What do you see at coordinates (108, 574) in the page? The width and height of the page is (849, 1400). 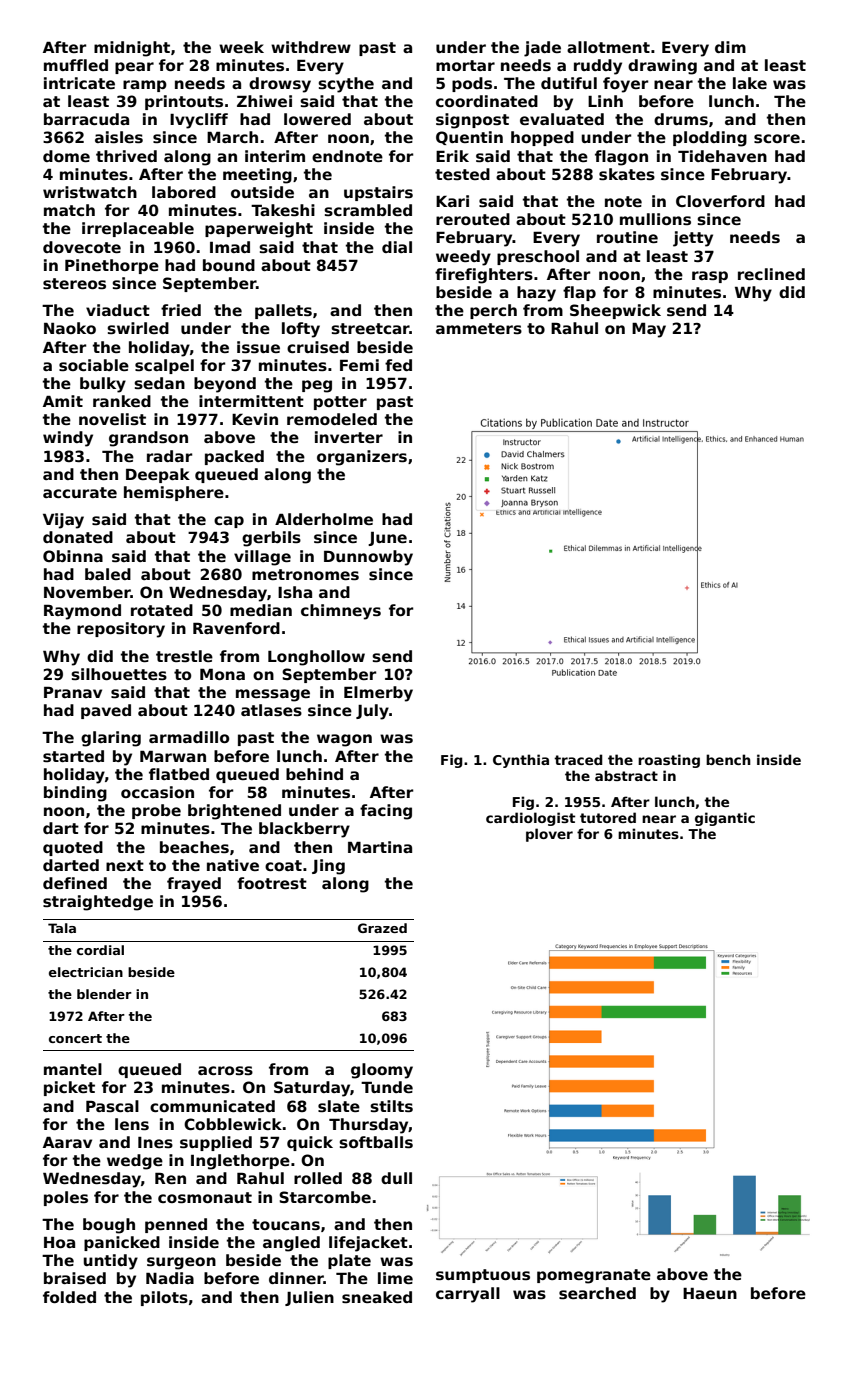 I see `baled` at bounding box center [108, 574].
